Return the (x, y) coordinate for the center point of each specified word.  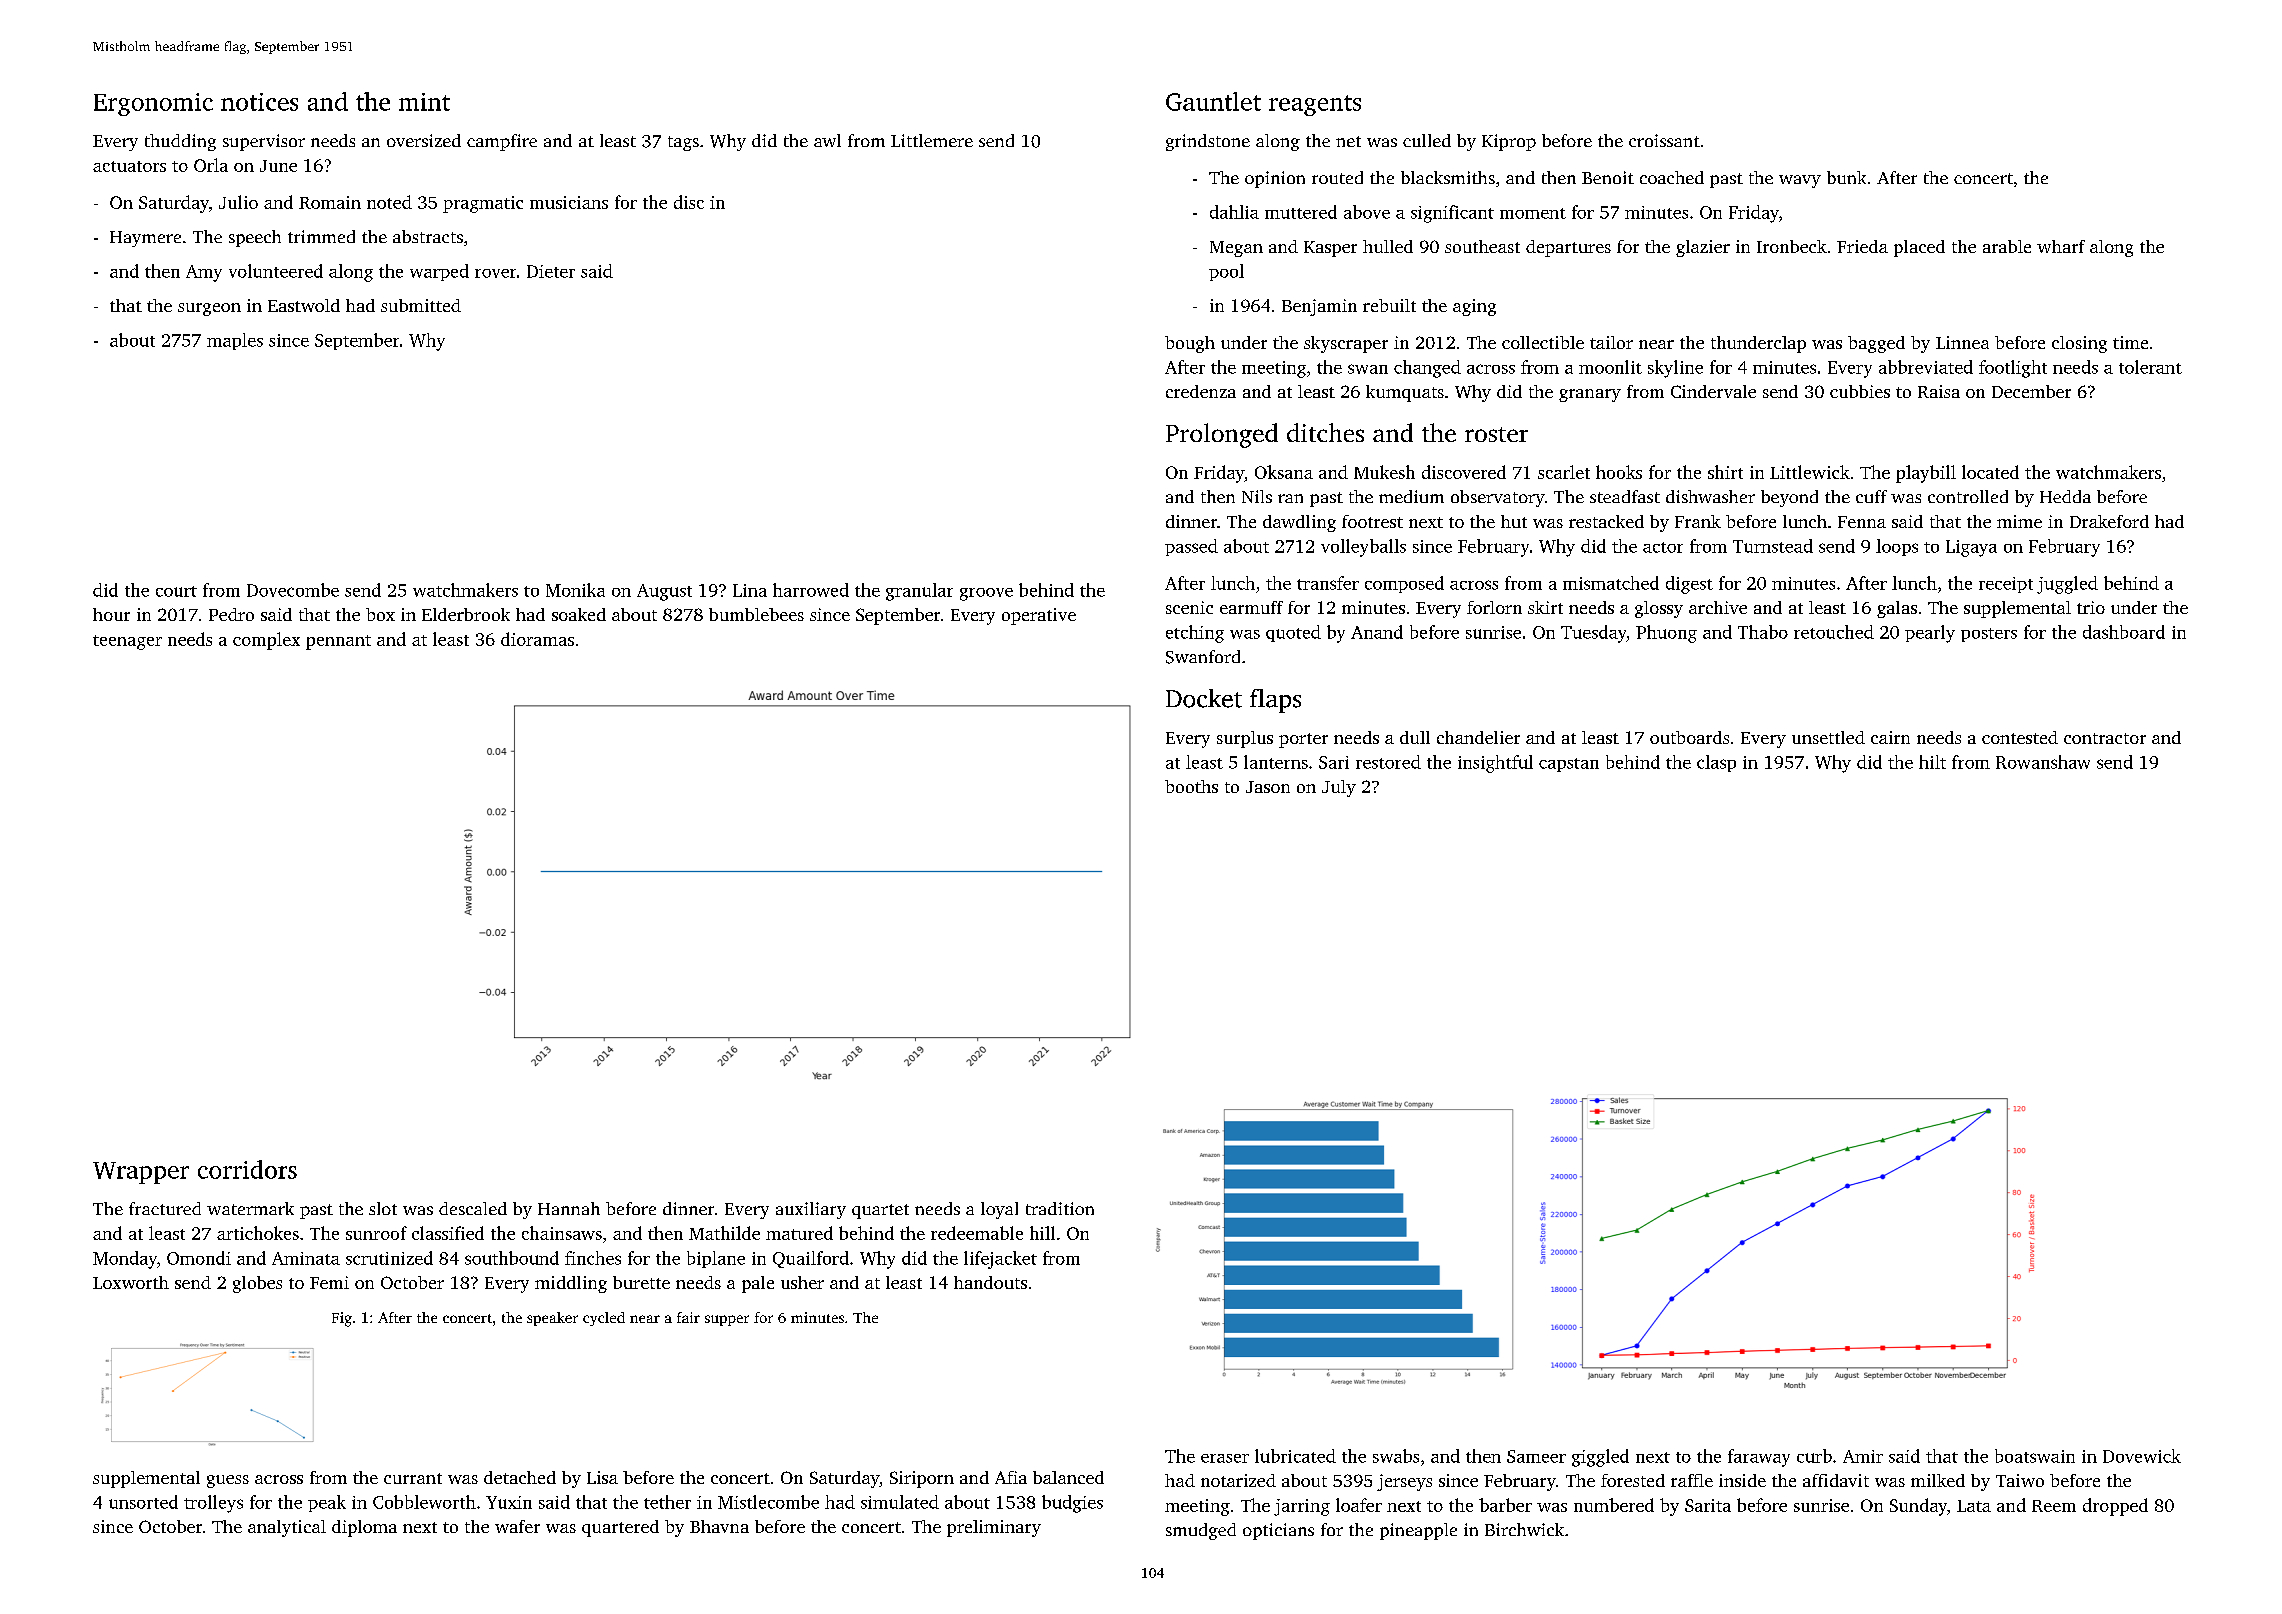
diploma (364, 1528)
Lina (750, 590)
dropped (2115, 1507)
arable (2007, 246)
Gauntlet (1213, 101)
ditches (1325, 432)
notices (259, 102)
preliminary (994, 1528)
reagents (1315, 105)
